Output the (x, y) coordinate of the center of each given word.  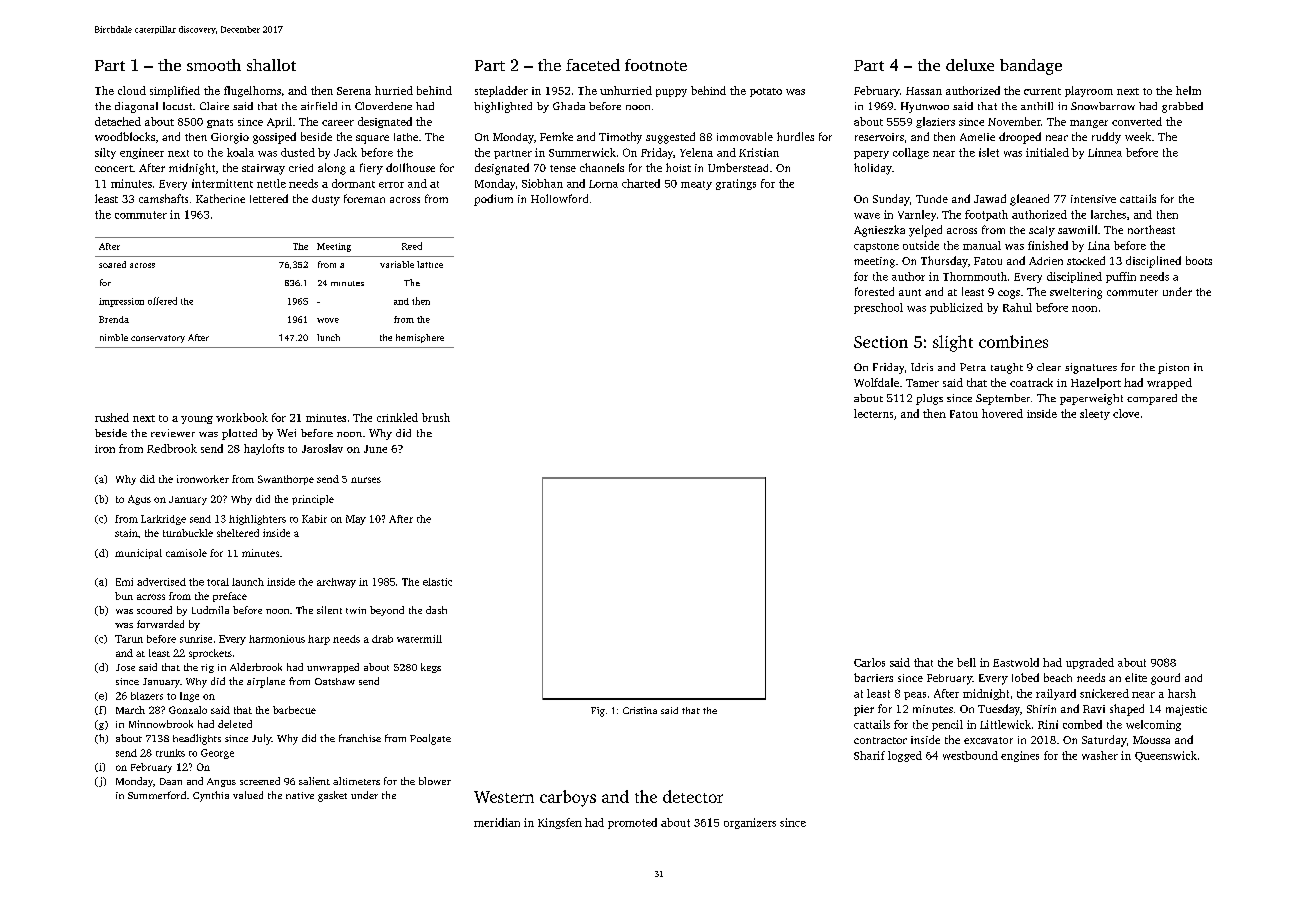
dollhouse (410, 167)
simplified (175, 91)
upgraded (1090, 663)
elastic (437, 582)
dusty (326, 200)
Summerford (157, 795)
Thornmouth (975, 276)
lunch (328, 337)
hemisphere (420, 338)
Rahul (1017, 307)
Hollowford (559, 198)
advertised (161, 582)
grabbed (1182, 107)
